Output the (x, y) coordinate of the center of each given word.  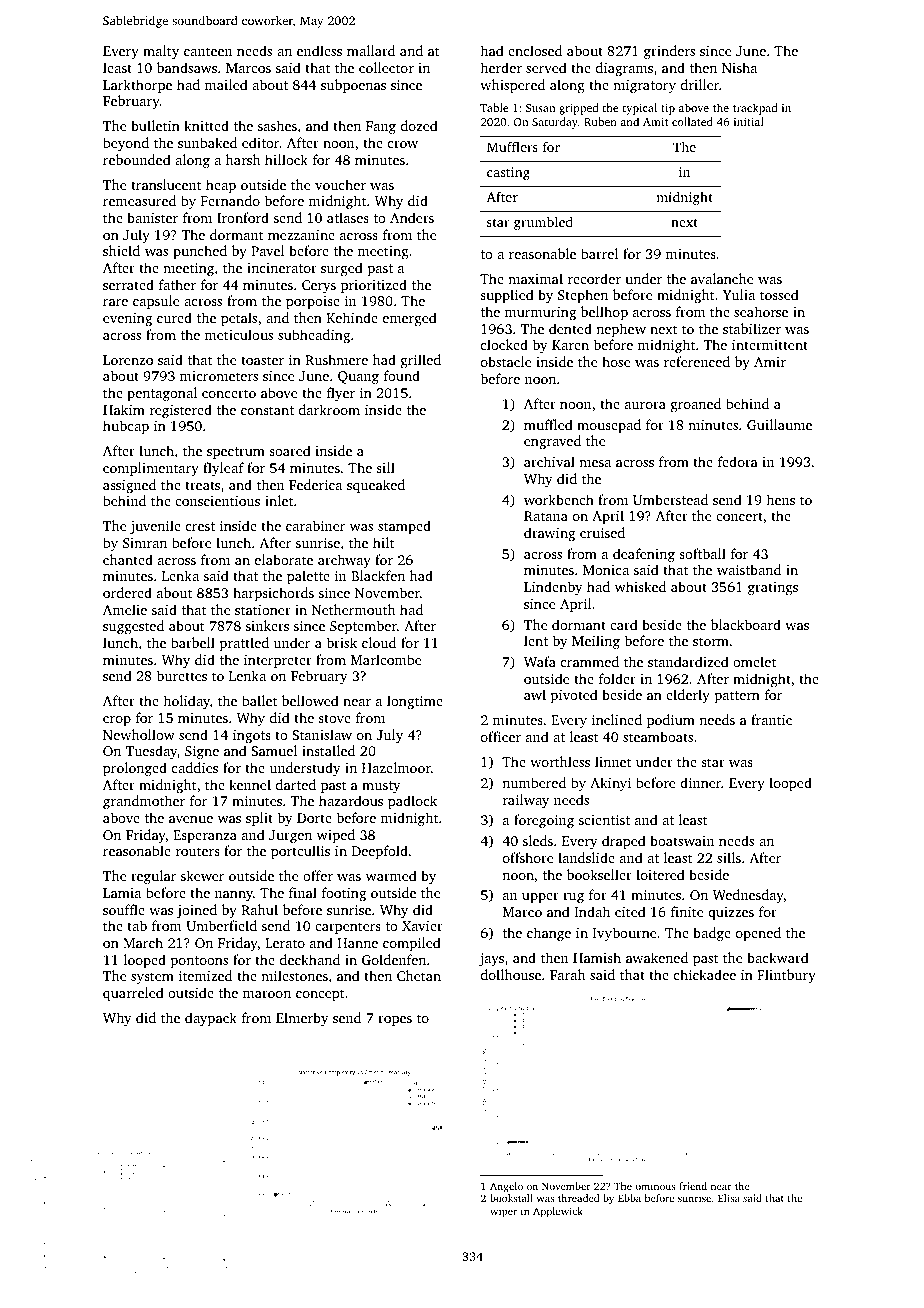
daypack (211, 1019)
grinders (669, 52)
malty (161, 52)
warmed (391, 875)
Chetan (419, 975)
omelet (754, 661)
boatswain (682, 840)
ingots (252, 736)
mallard (371, 50)
